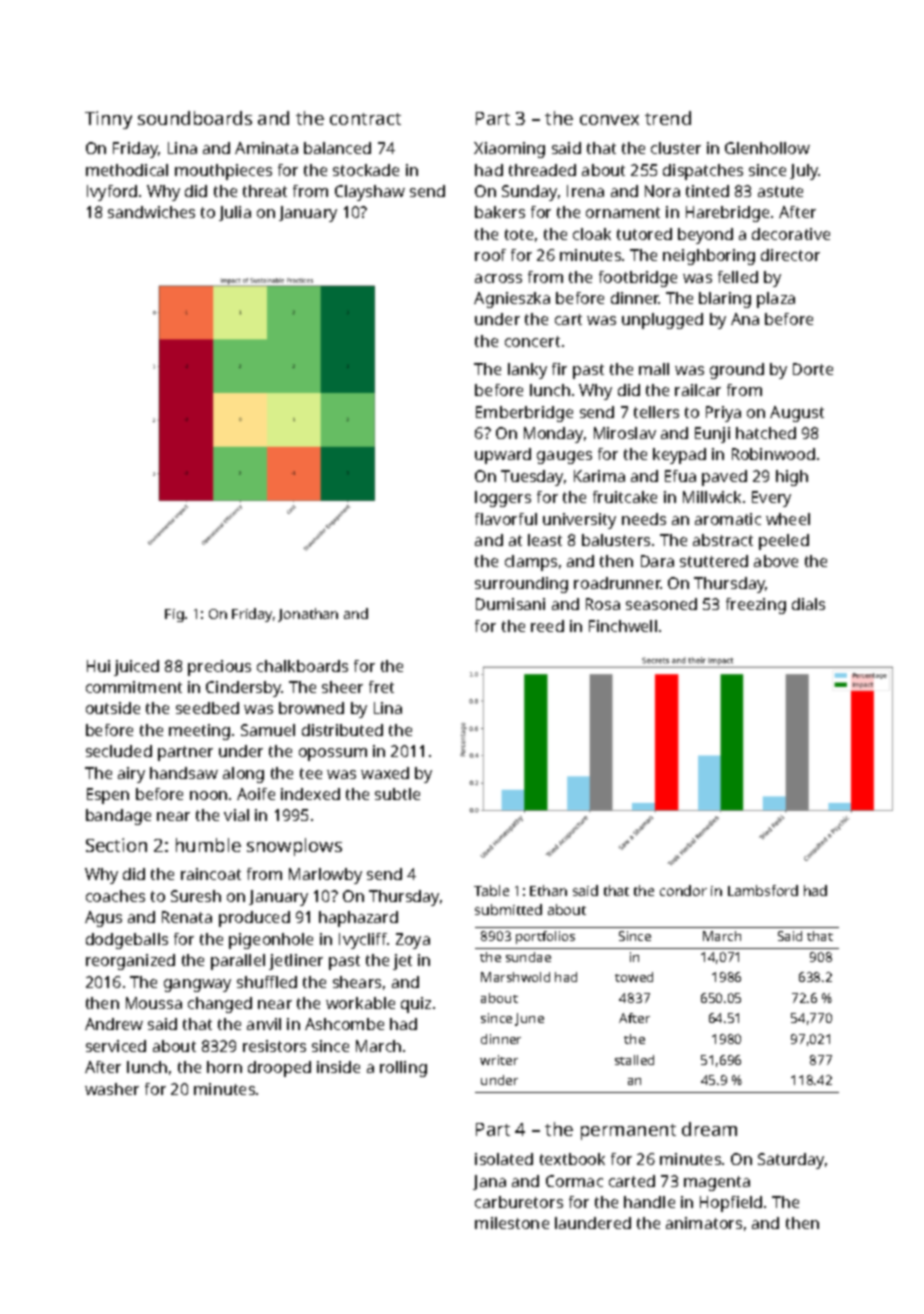 The height and width of the screenshot is (1314, 924). What do you see at coordinates (130, 962) in the screenshot?
I see `reorganized` at bounding box center [130, 962].
